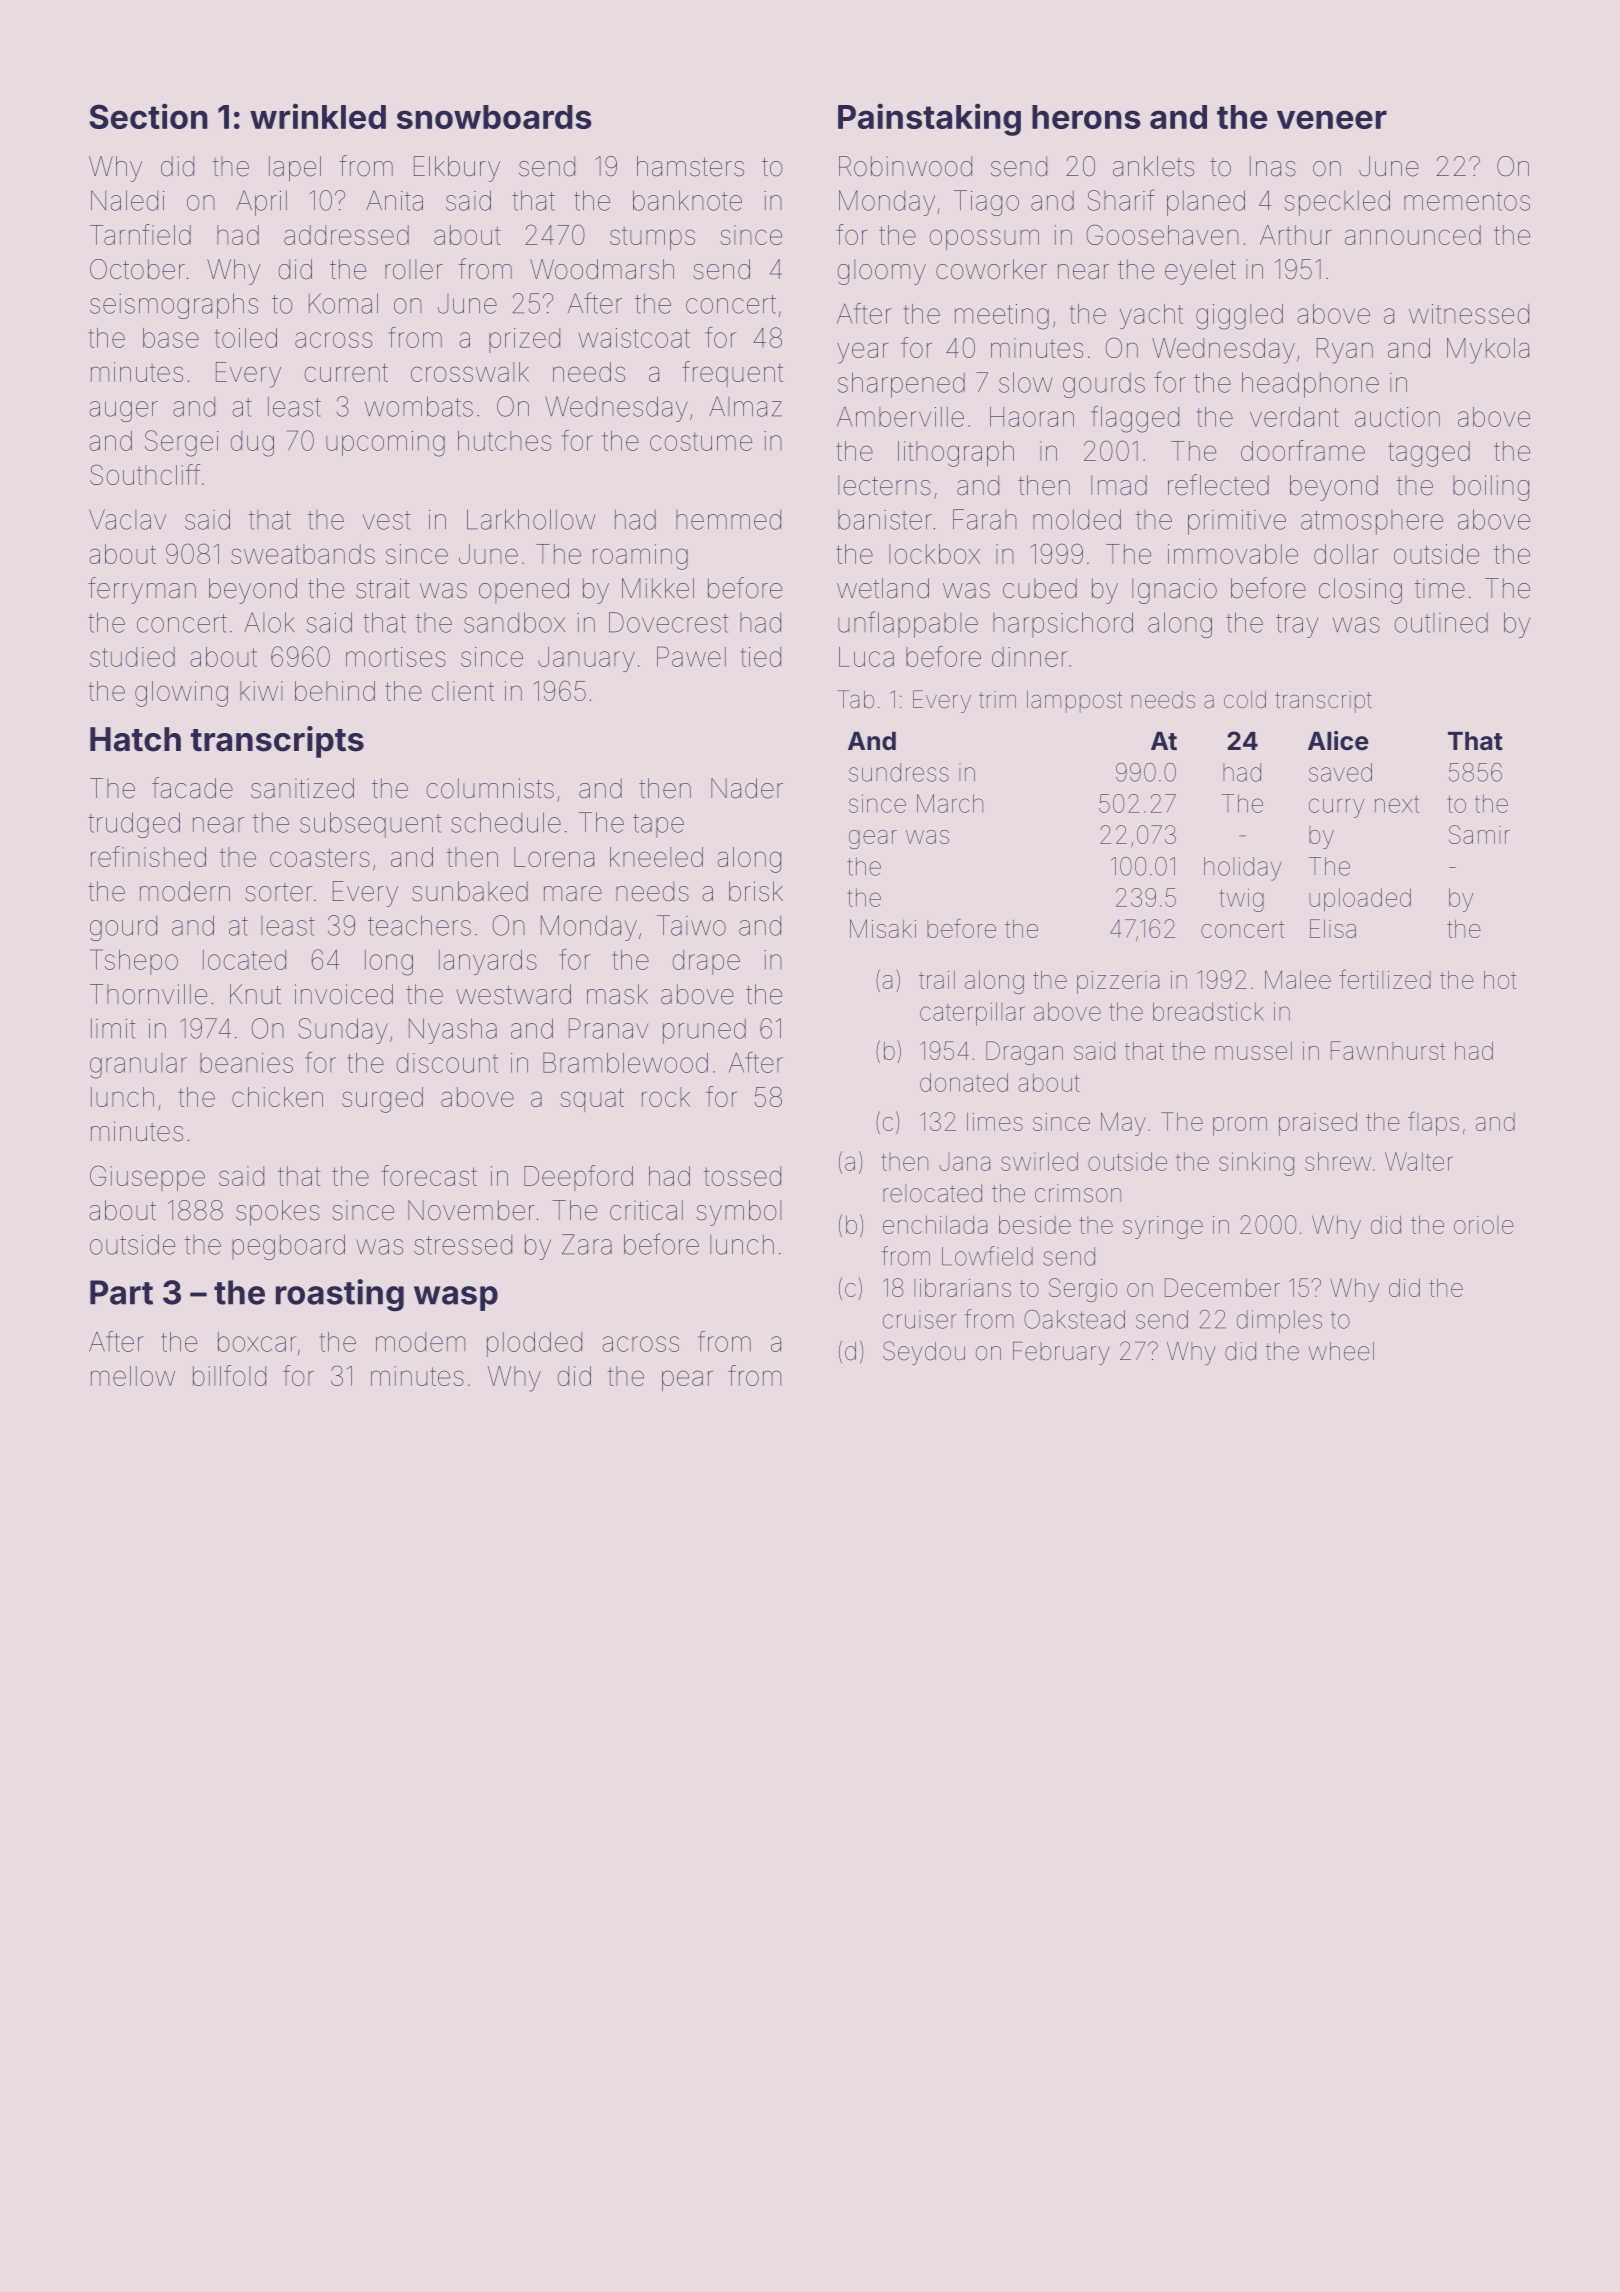 Image resolution: width=1620 pixels, height=2292 pixels. I want to click on auger, so click(123, 411).
